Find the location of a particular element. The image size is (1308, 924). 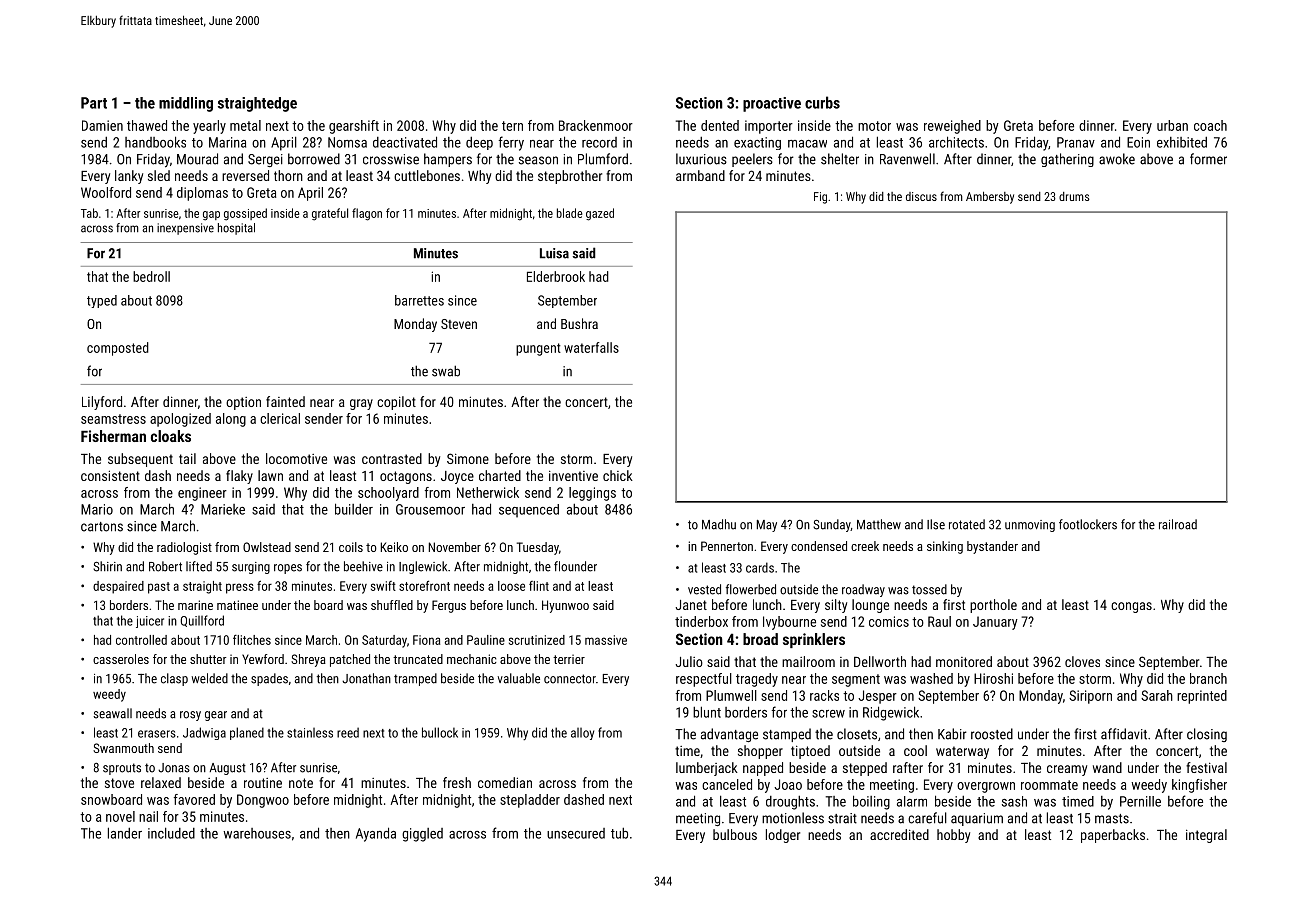

composted is located at coordinates (118, 349).
